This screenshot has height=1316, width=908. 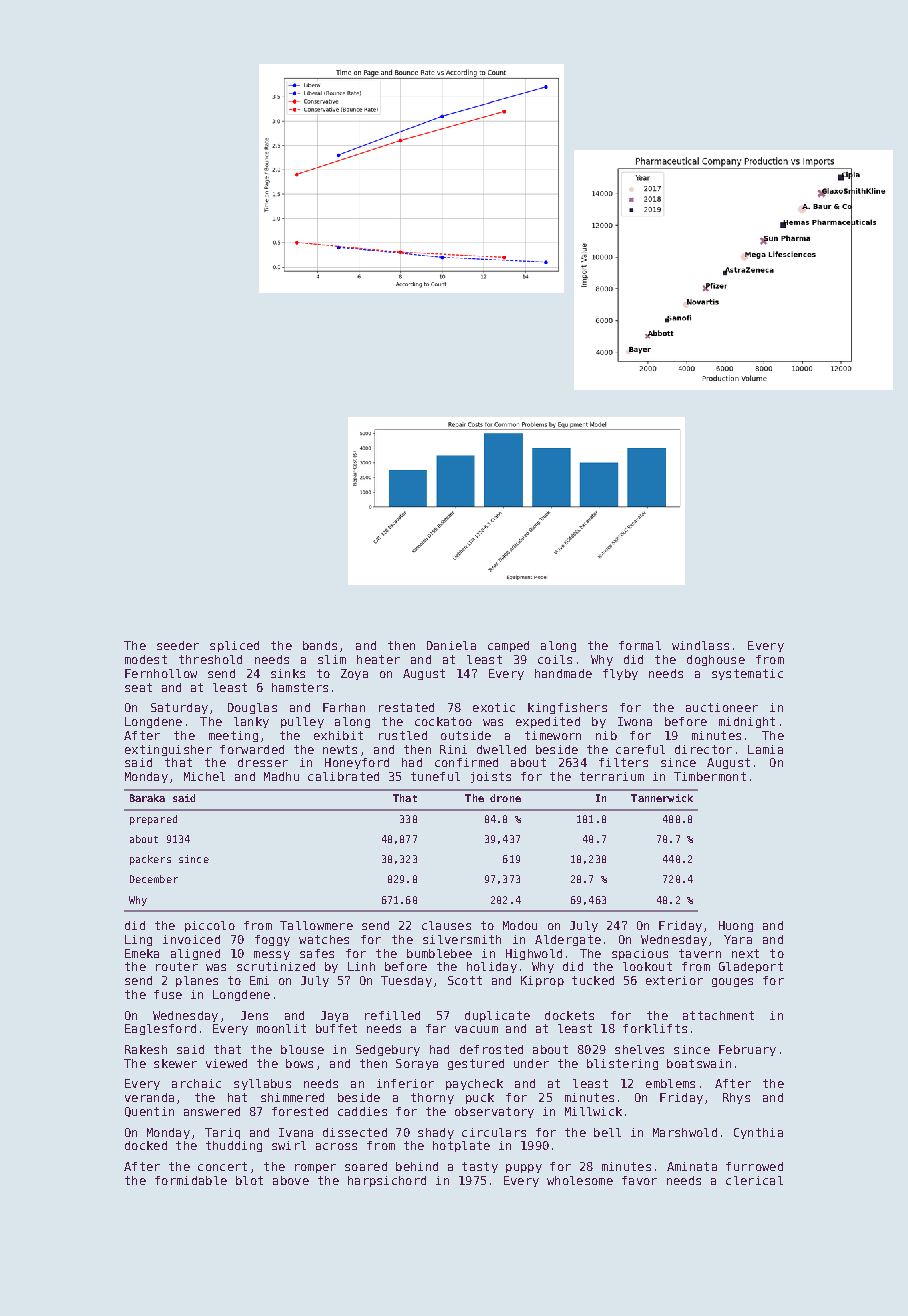 What do you see at coordinates (639, 1180) in the screenshot?
I see `favor` at bounding box center [639, 1180].
